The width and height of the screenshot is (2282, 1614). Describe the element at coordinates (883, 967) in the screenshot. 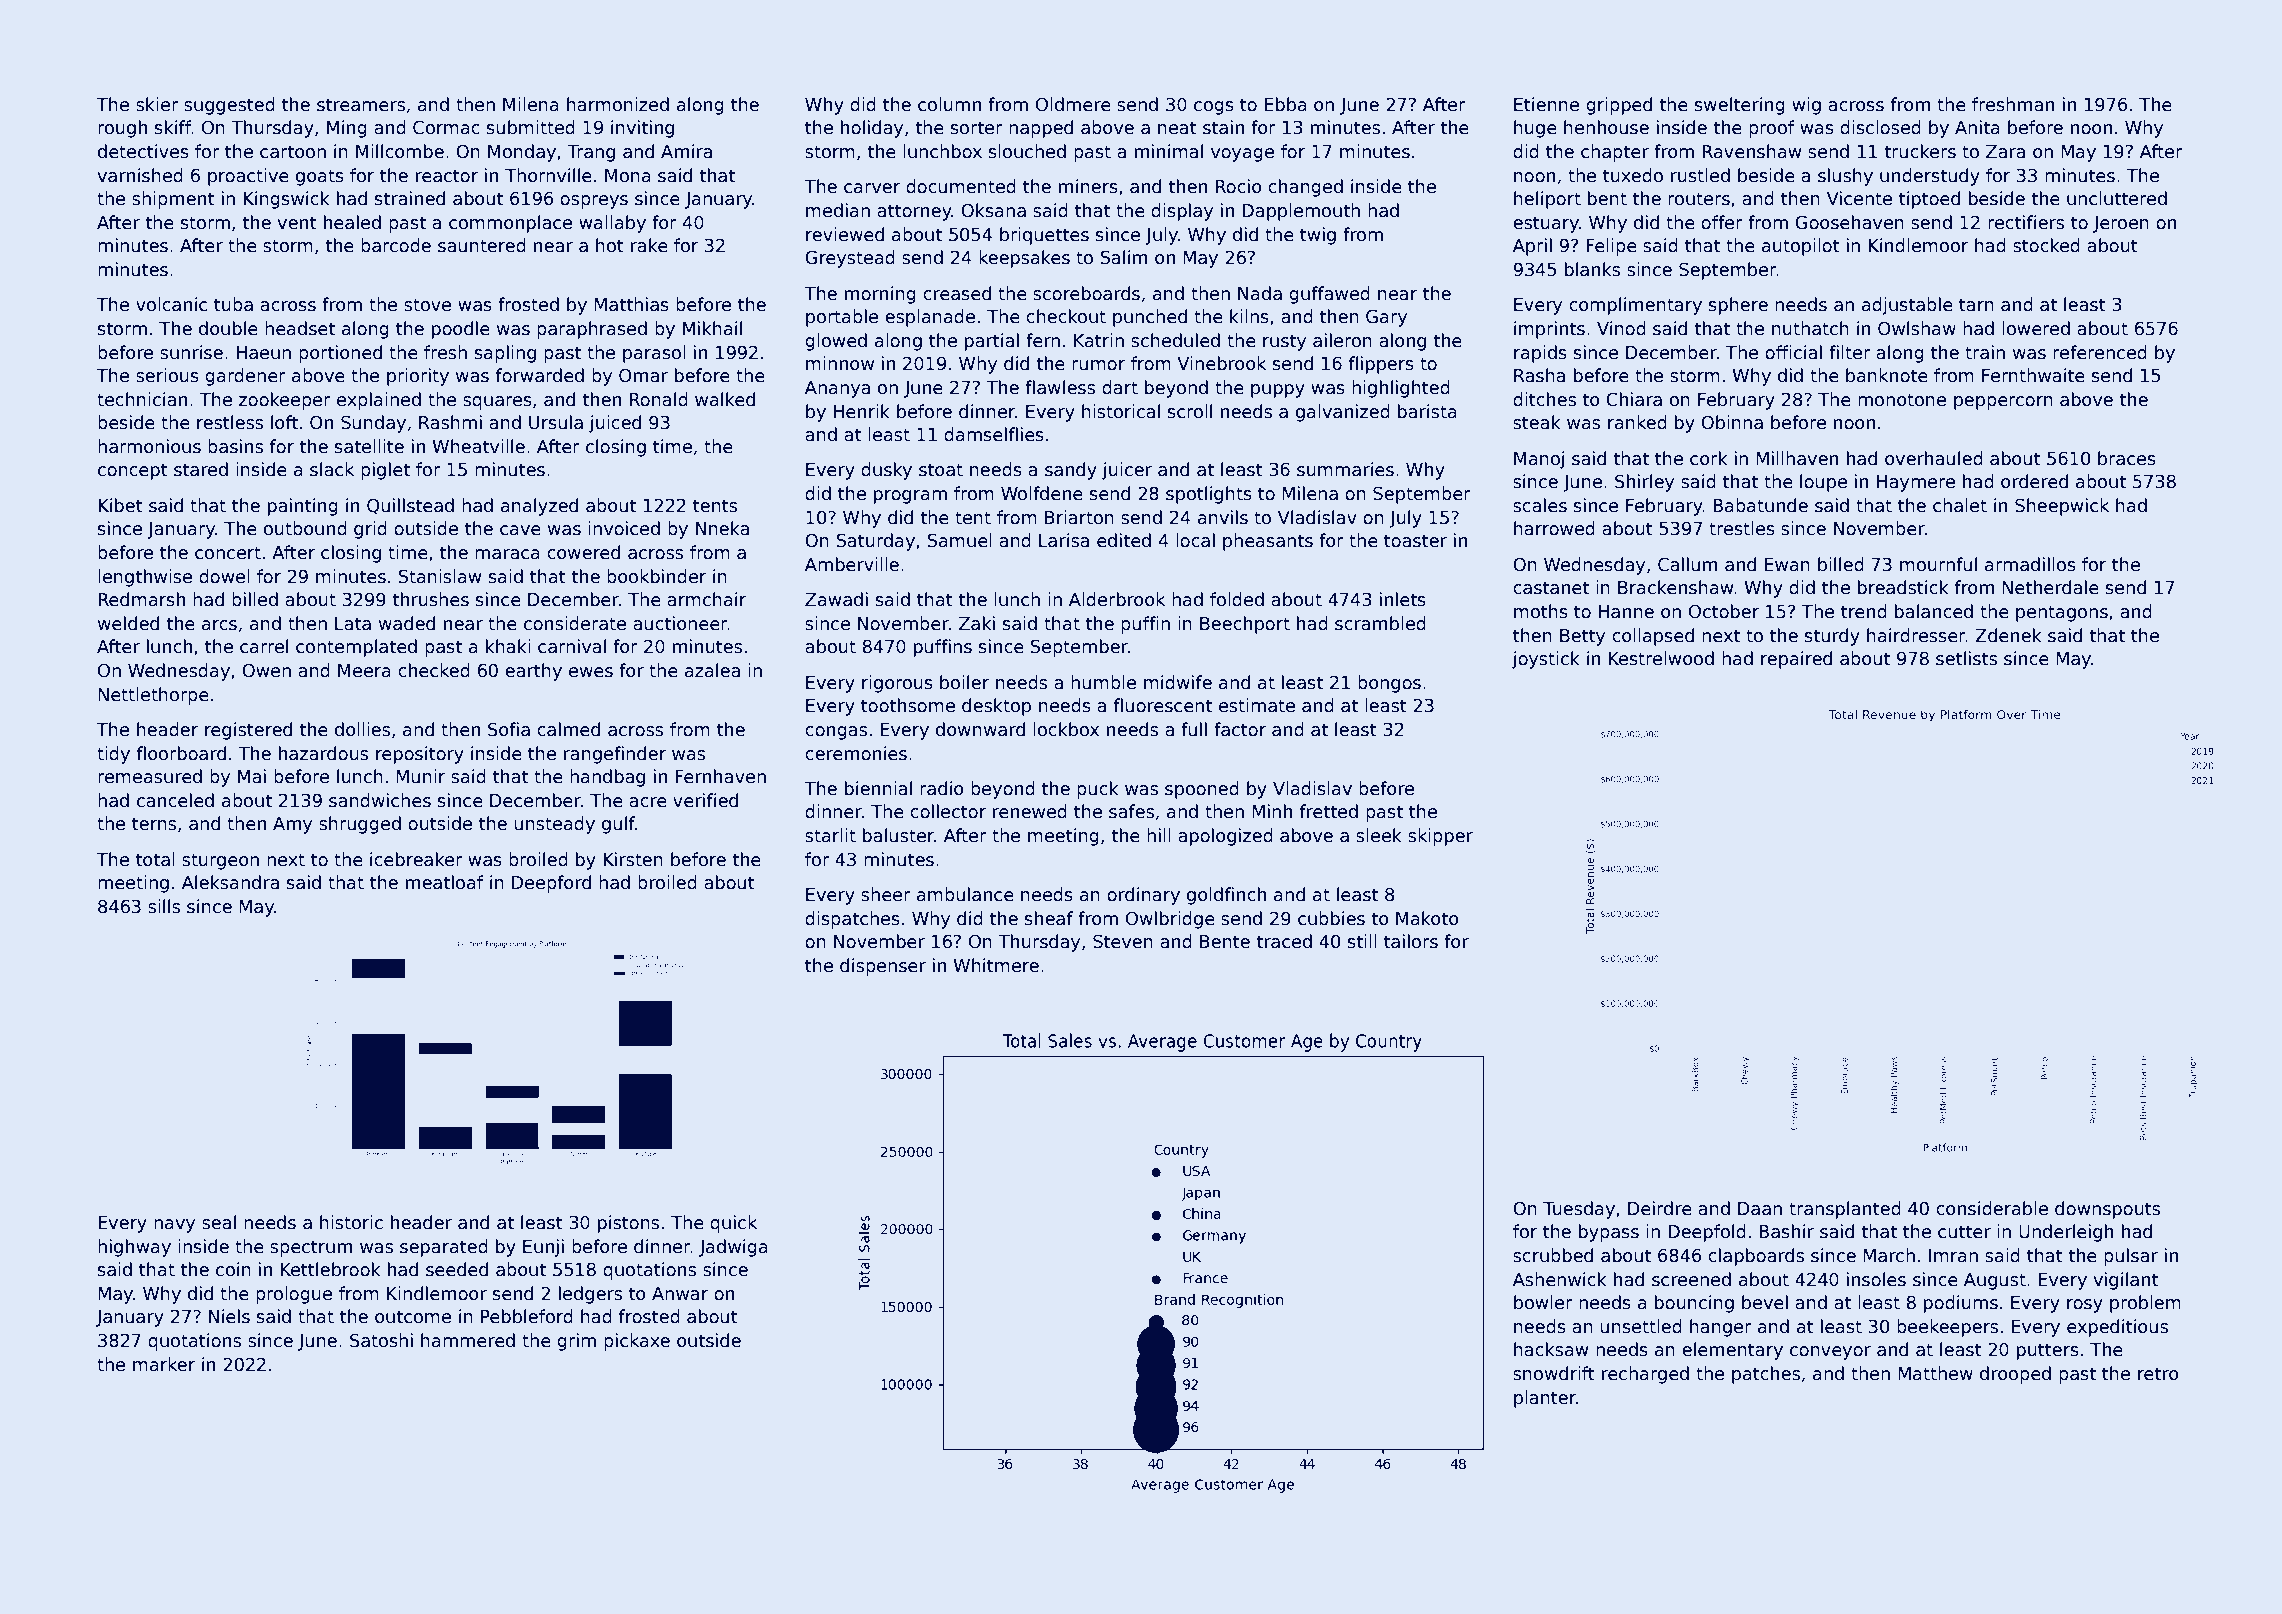

I see `dispenser` at that location.
